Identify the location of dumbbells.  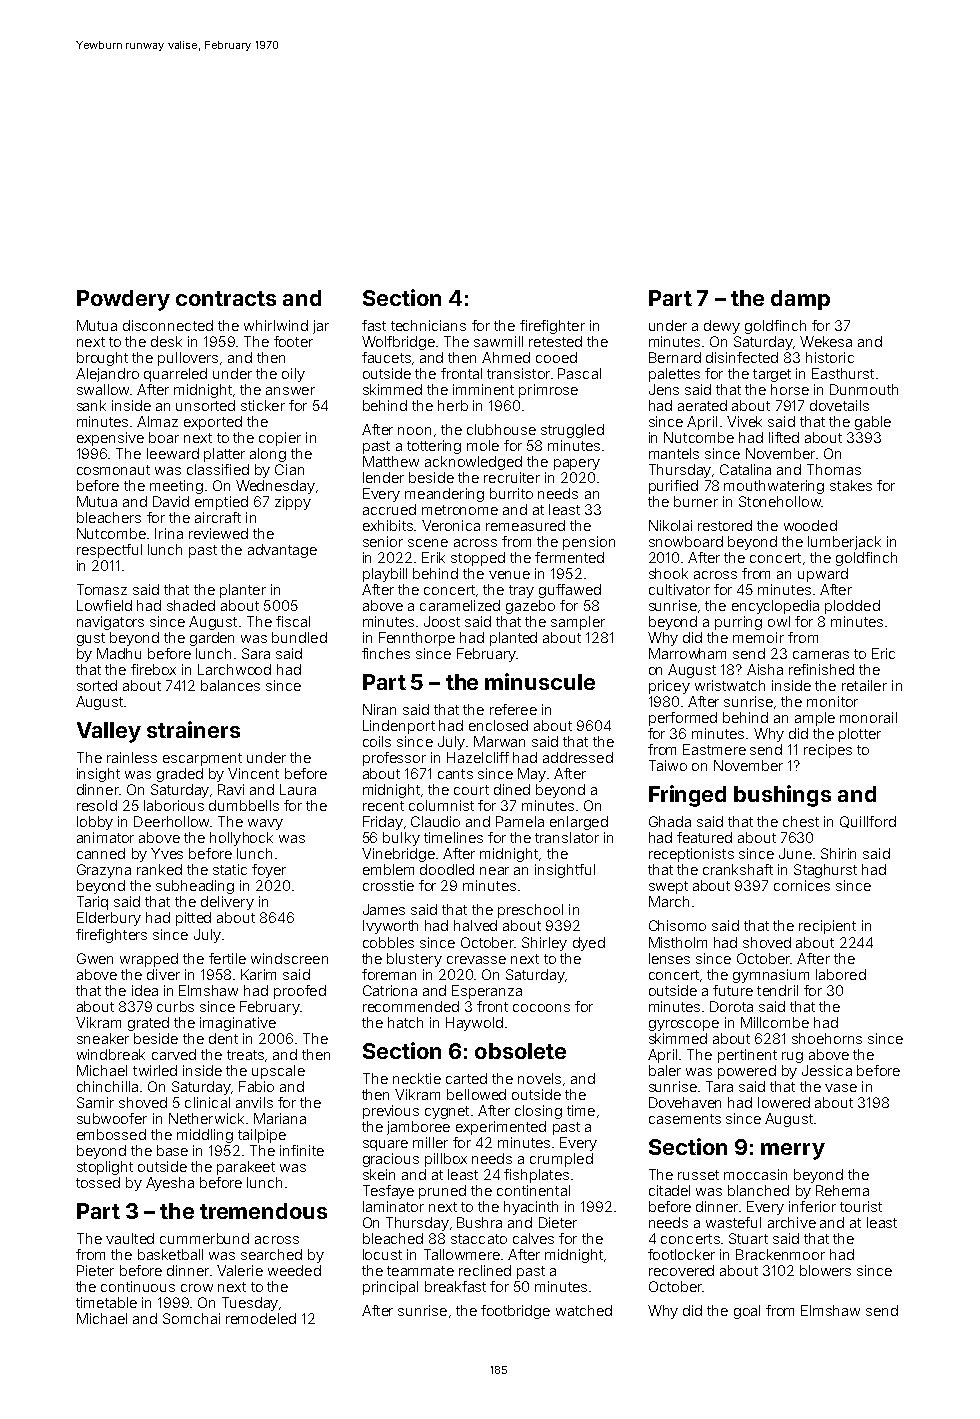
(244, 805).
